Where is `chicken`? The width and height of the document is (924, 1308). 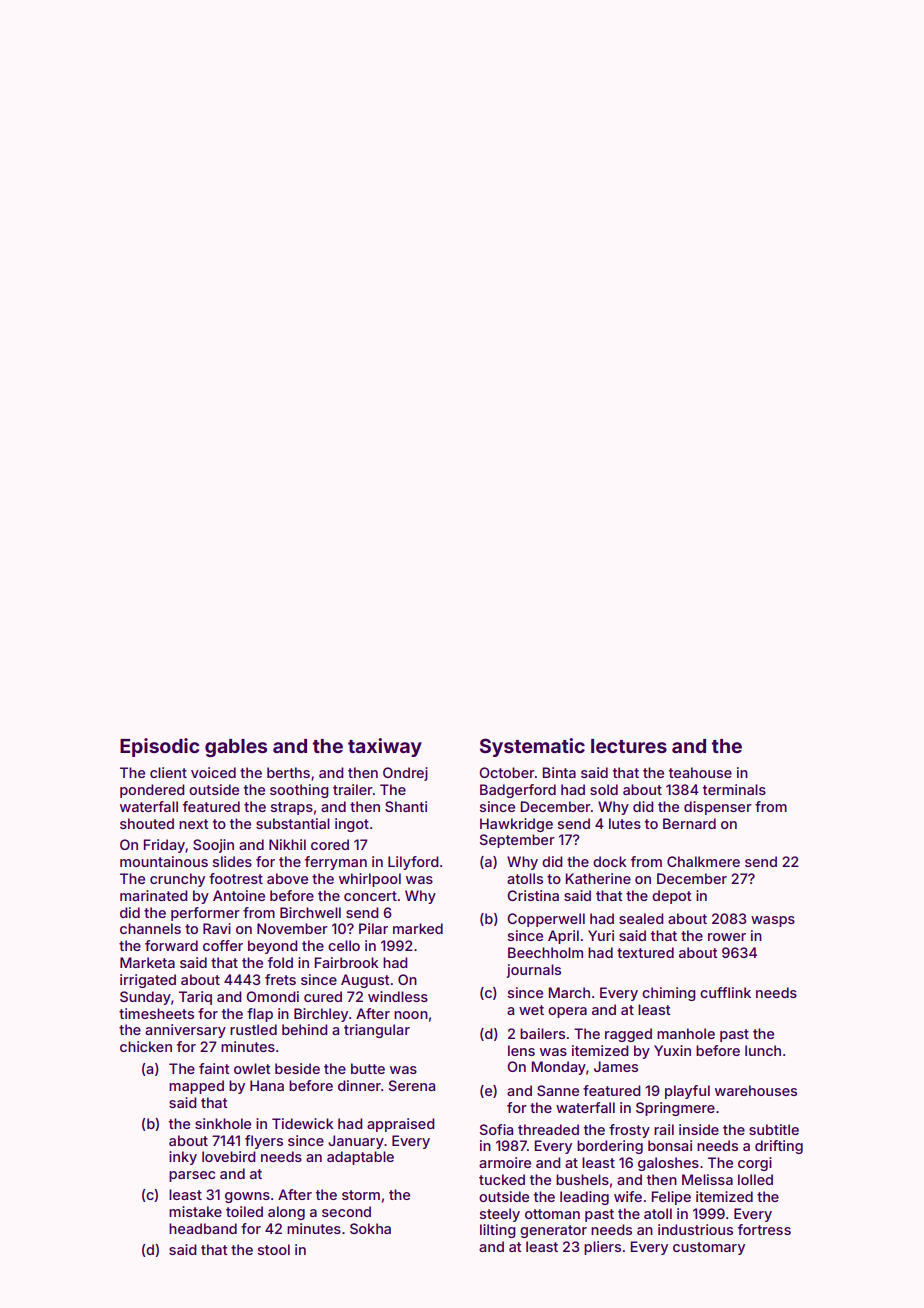
chicken is located at coordinates (146, 1046).
